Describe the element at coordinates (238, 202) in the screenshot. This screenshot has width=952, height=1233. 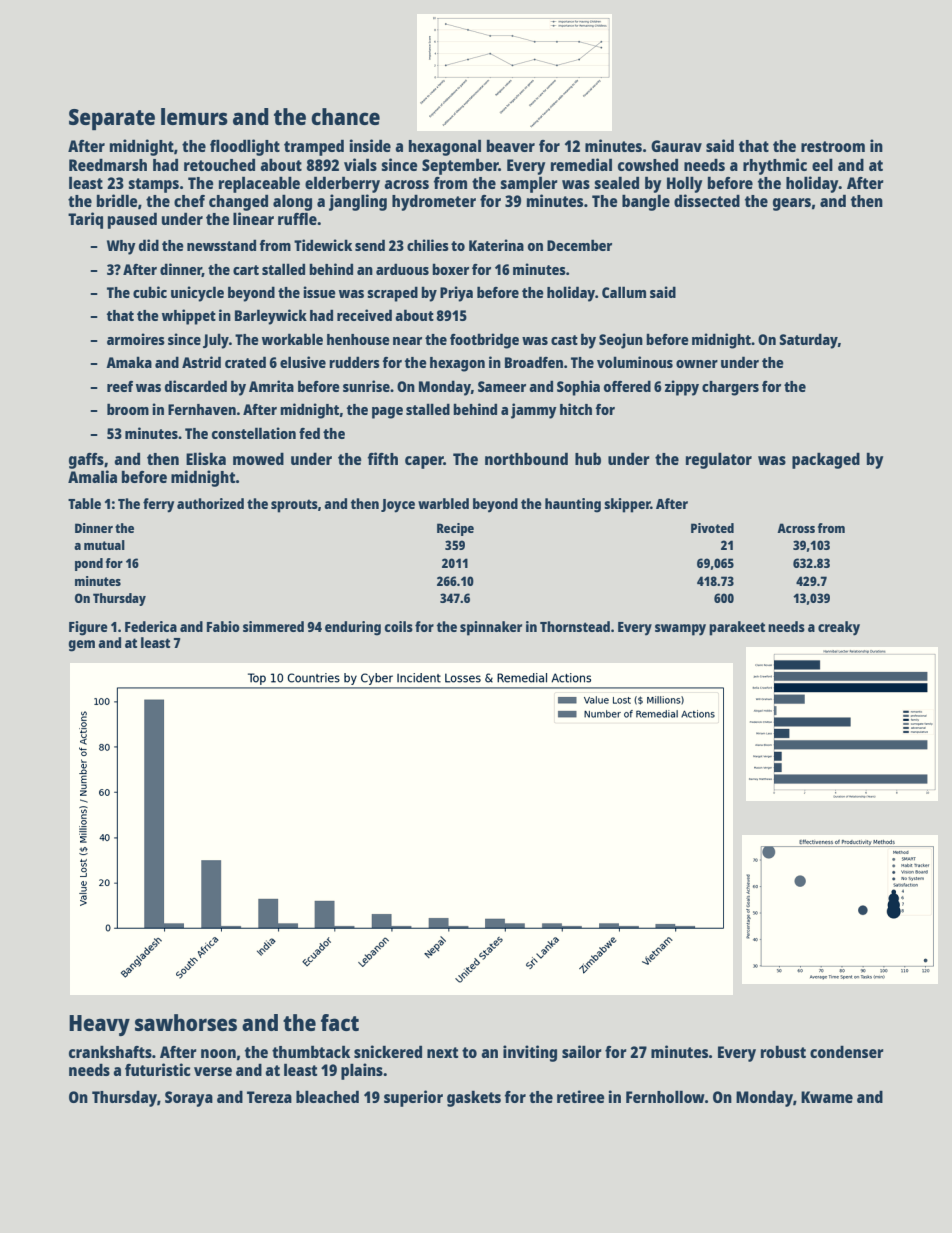
I see `changed` at that location.
